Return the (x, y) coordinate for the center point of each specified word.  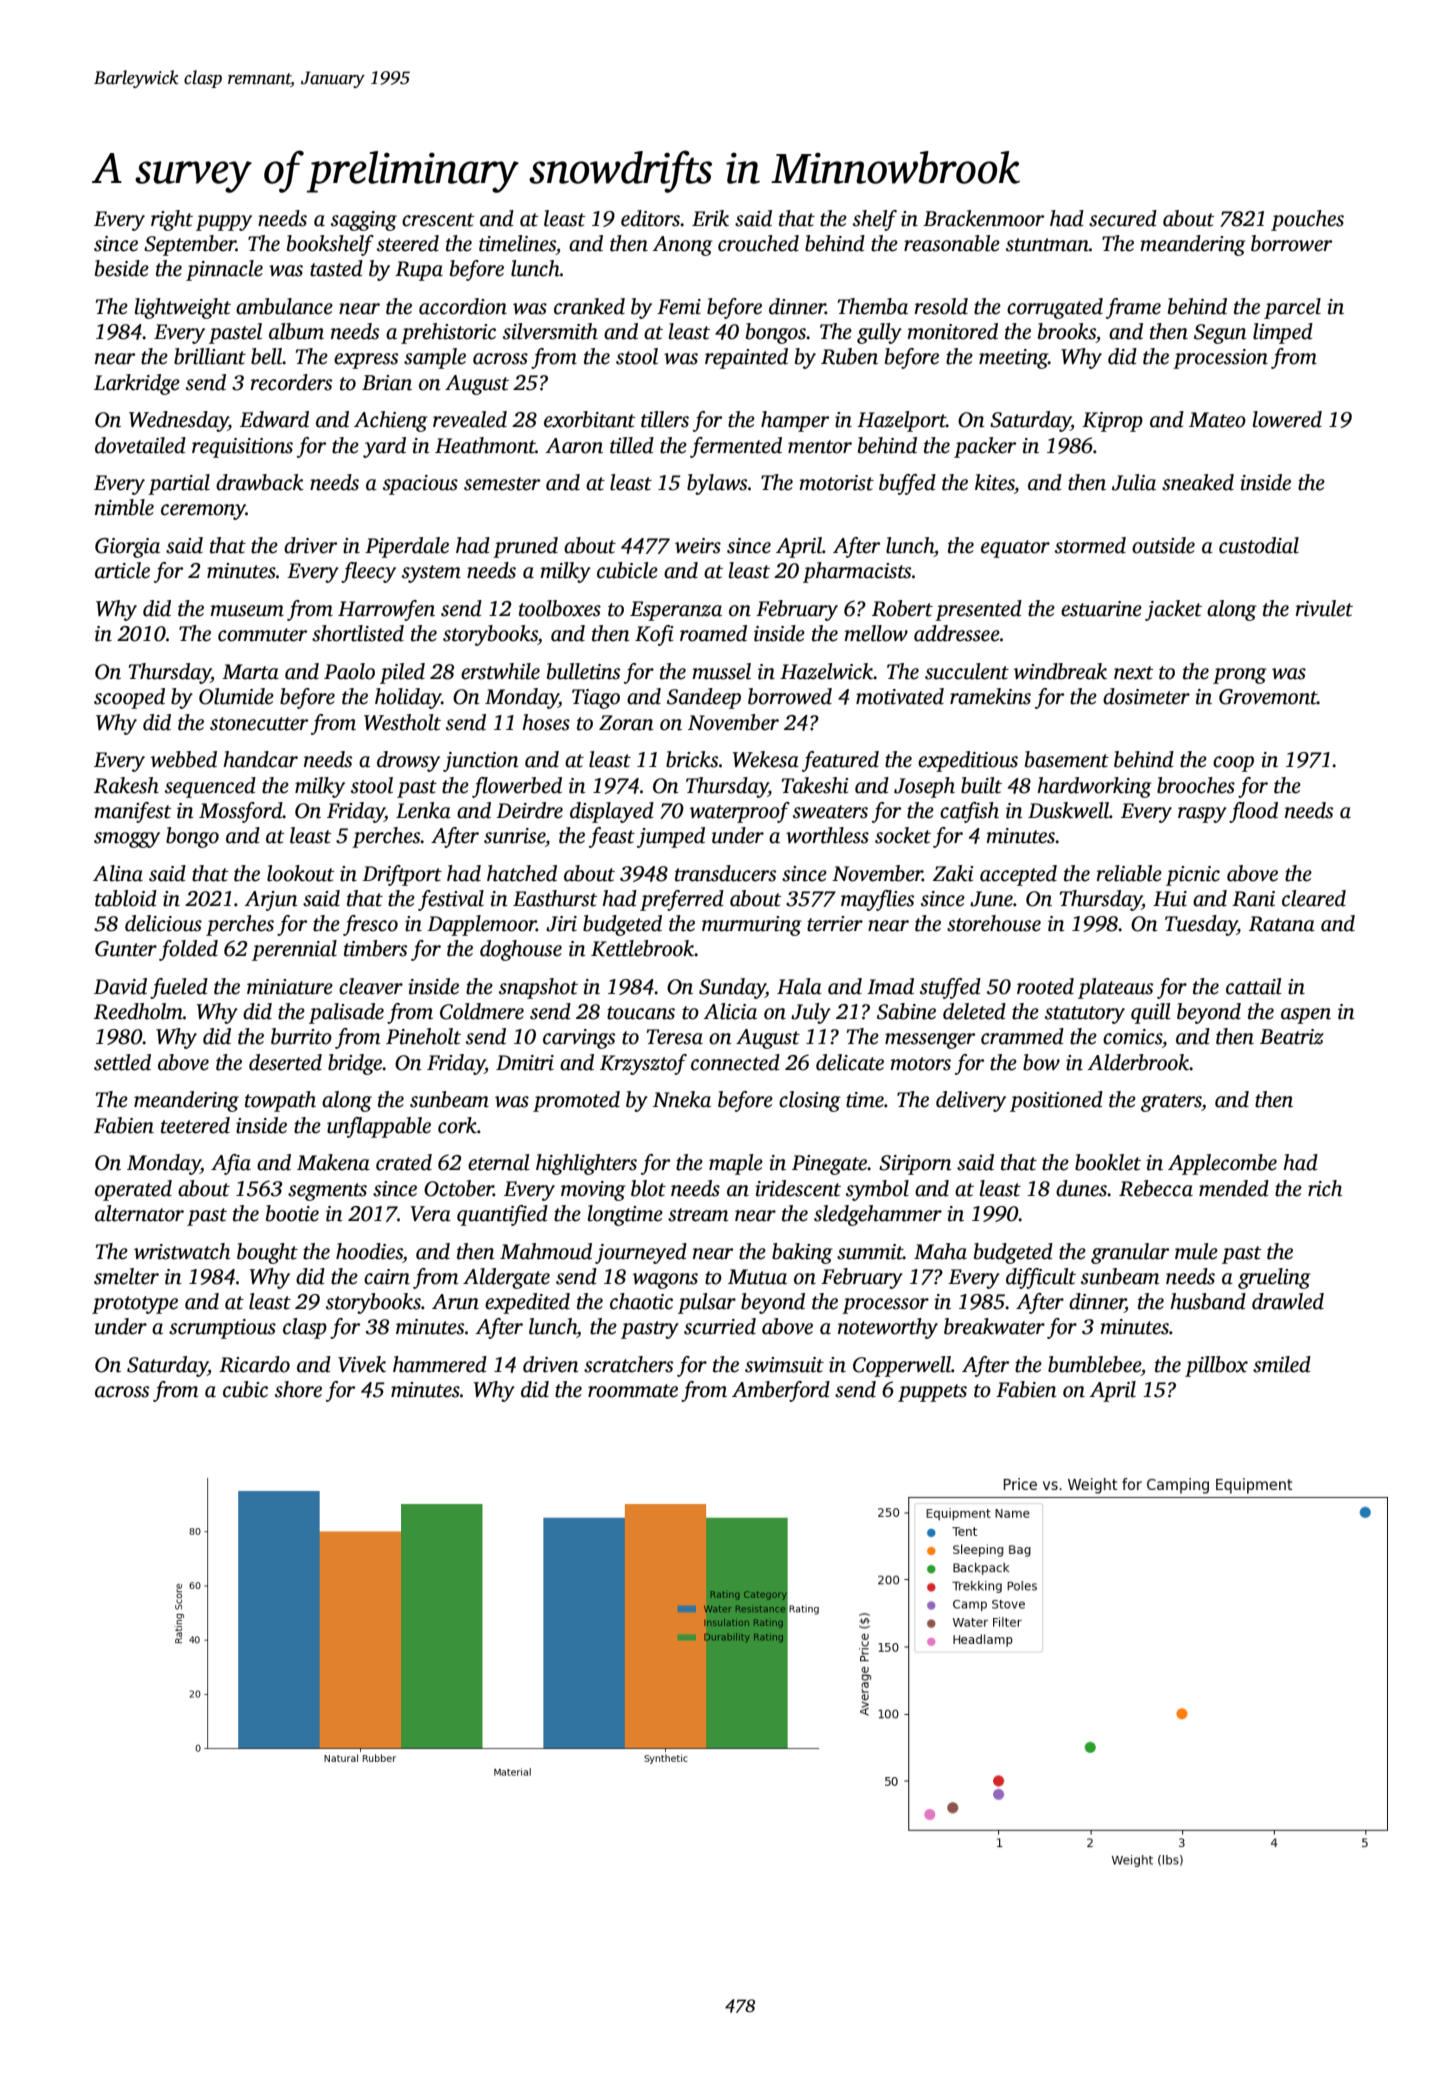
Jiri (561, 924)
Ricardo (254, 1364)
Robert (902, 608)
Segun (1220, 334)
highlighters (586, 1164)
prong (1240, 676)
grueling (1274, 1278)
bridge (355, 1064)
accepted (1018, 875)
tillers (665, 419)
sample (435, 358)
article (122, 570)
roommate (633, 1391)
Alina (118, 873)
